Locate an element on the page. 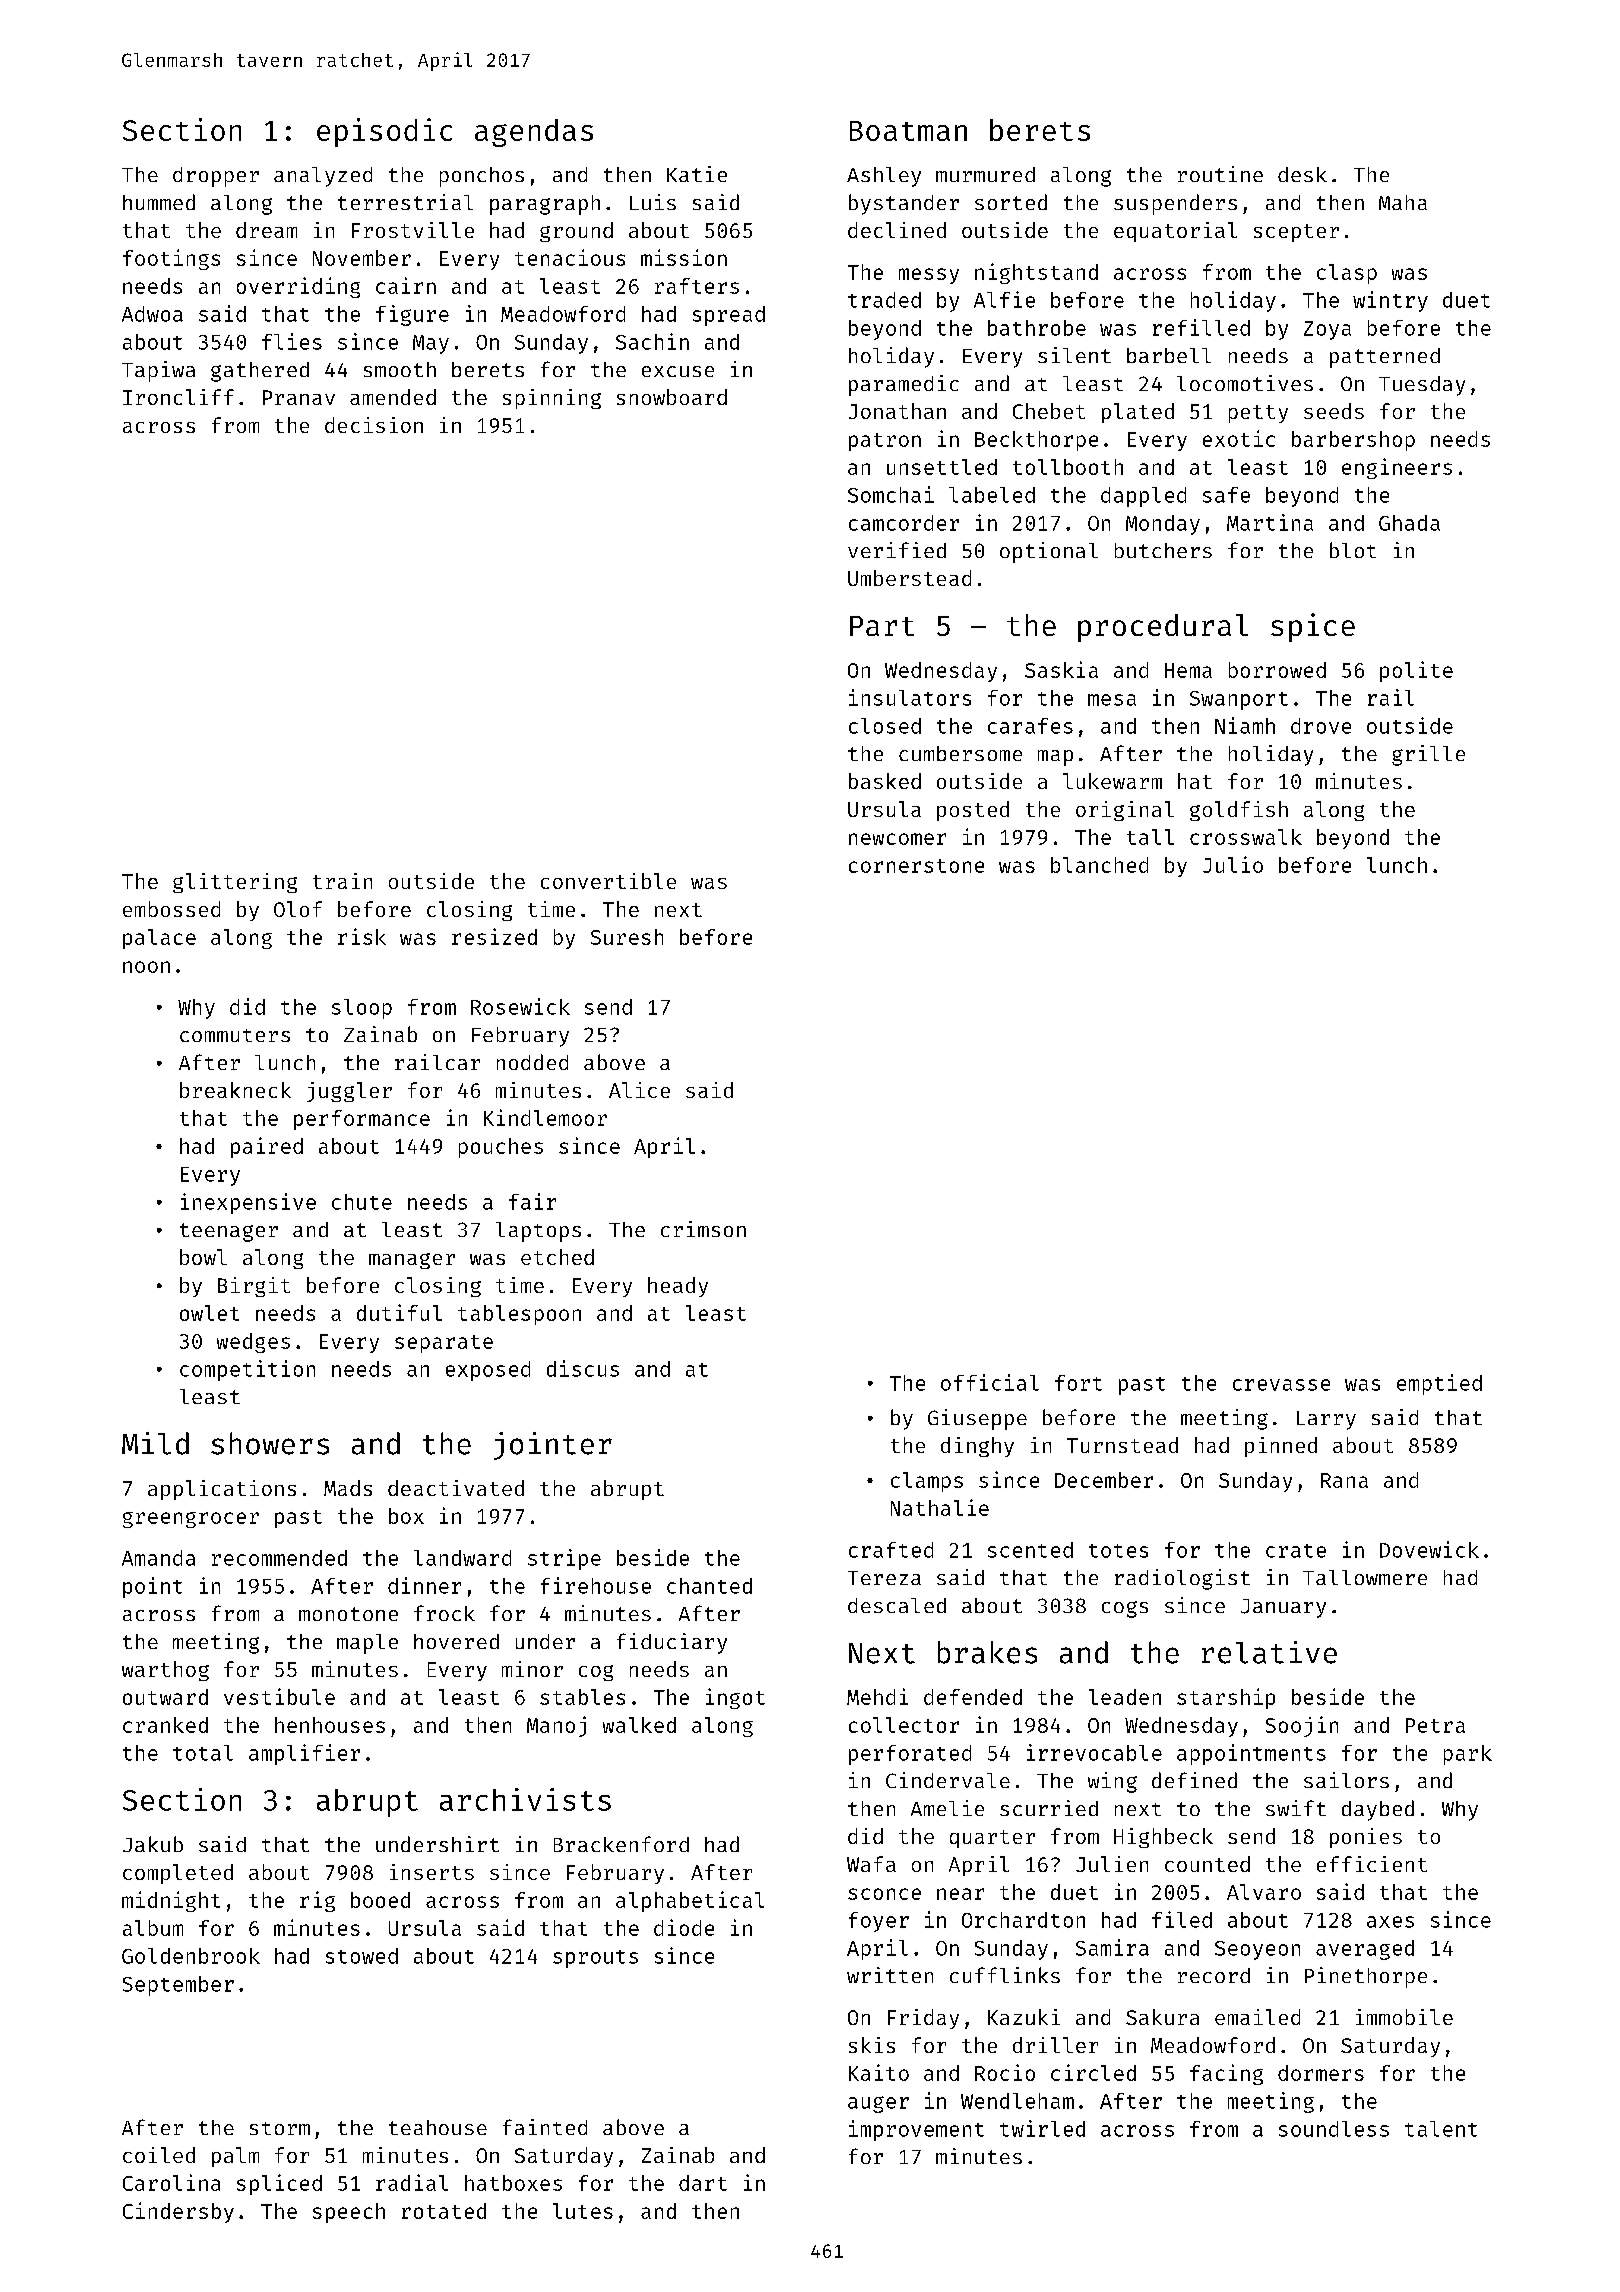 This image has width=1620, height=2292. emptied is located at coordinates (1439, 1384).
